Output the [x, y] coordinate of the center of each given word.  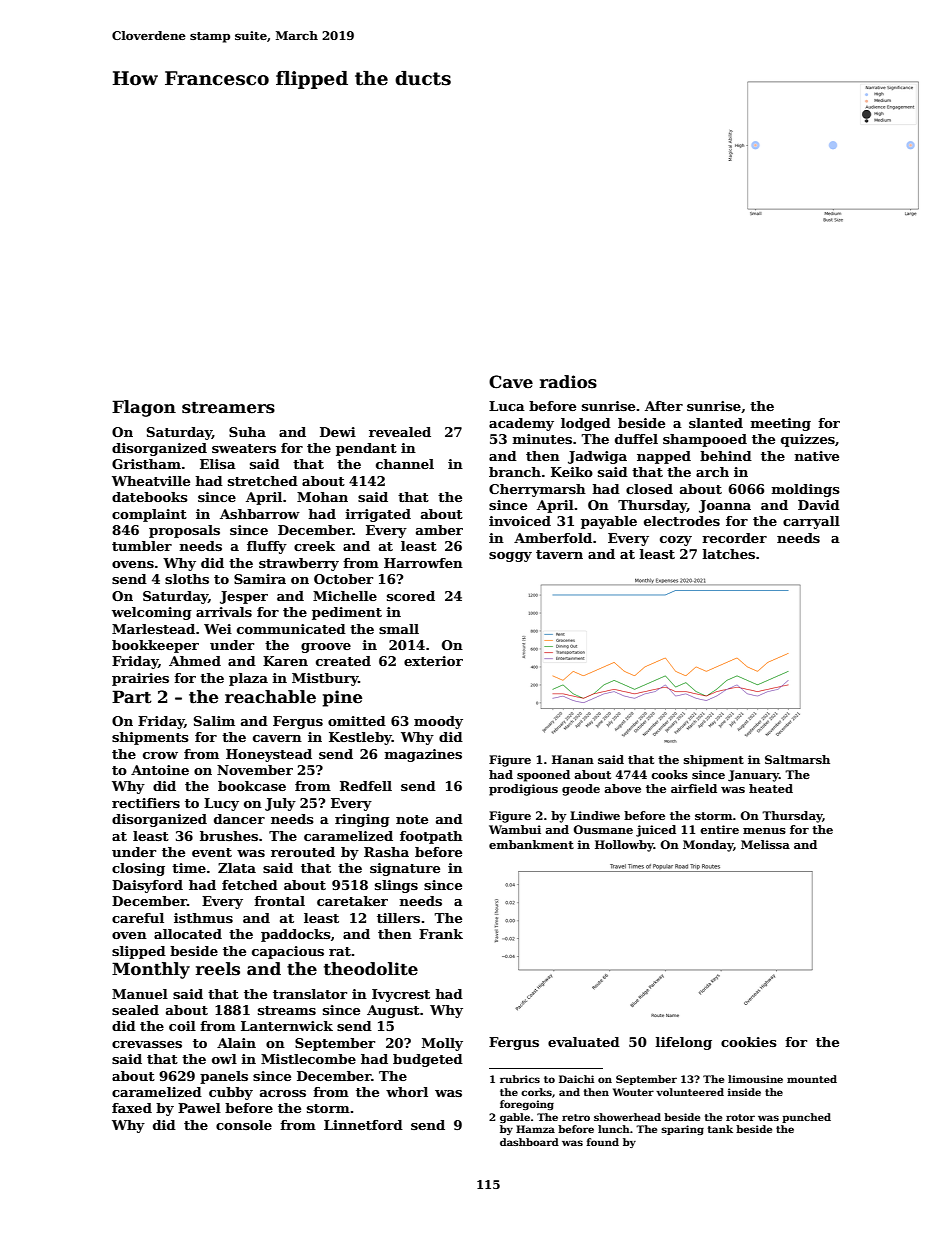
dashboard [529, 1142]
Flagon [144, 408]
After [664, 406]
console [244, 1125]
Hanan [573, 759]
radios [568, 382]
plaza [248, 679]
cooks [669, 774]
